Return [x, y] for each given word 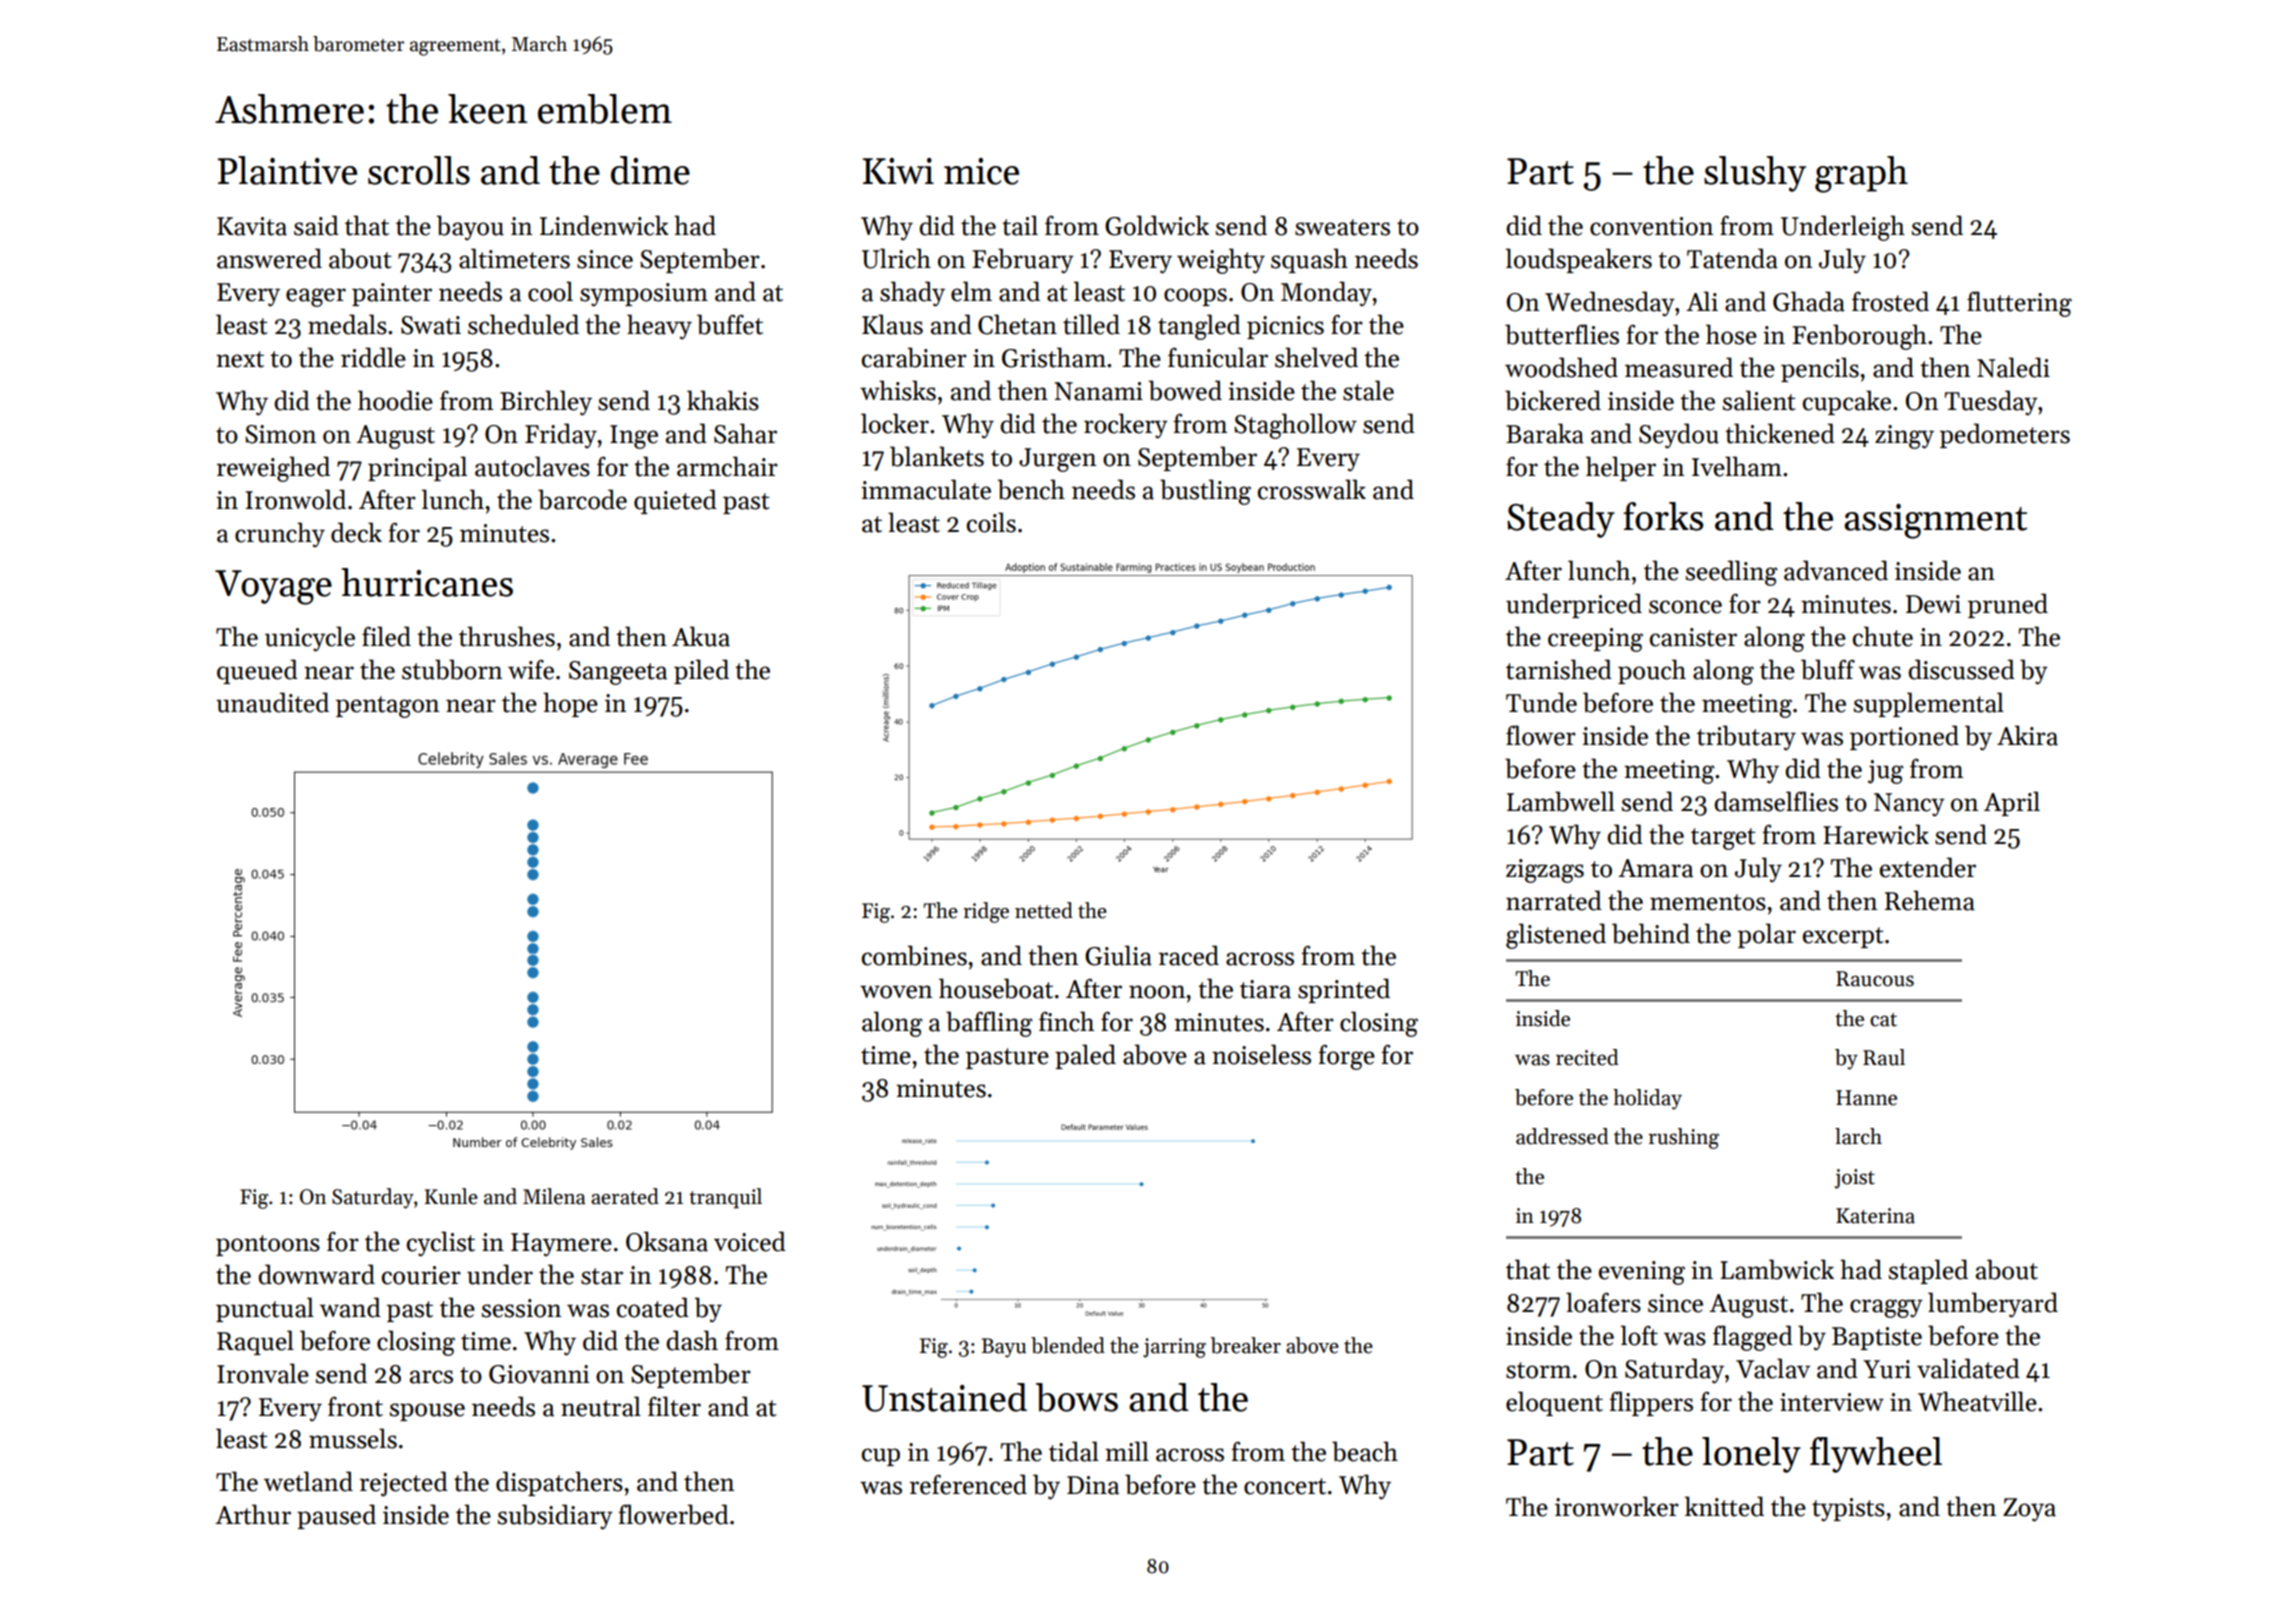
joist [1855, 1179]
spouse [427, 1412]
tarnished [1559, 669]
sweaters [1342, 227]
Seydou [1679, 436]
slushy [1755, 174]
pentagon [388, 707]
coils [991, 522]
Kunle [451, 1196]
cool [550, 291]
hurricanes [427, 582]
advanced [1836, 570]
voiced [750, 1241]
